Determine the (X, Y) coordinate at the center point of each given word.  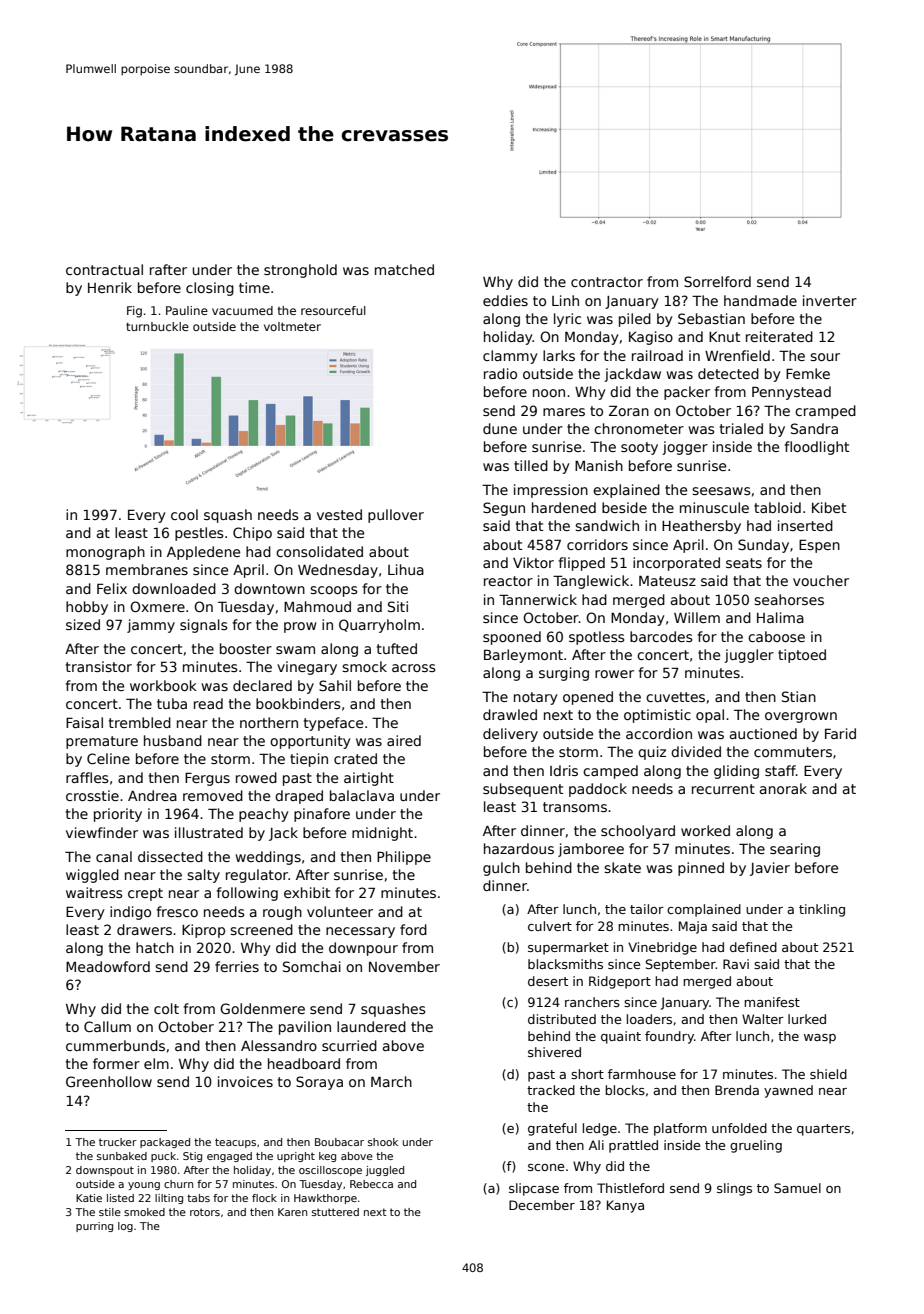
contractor (607, 282)
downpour (363, 949)
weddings (268, 858)
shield (828, 1074)
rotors (205, 1212)
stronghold (300, 271)
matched (404, 269)
